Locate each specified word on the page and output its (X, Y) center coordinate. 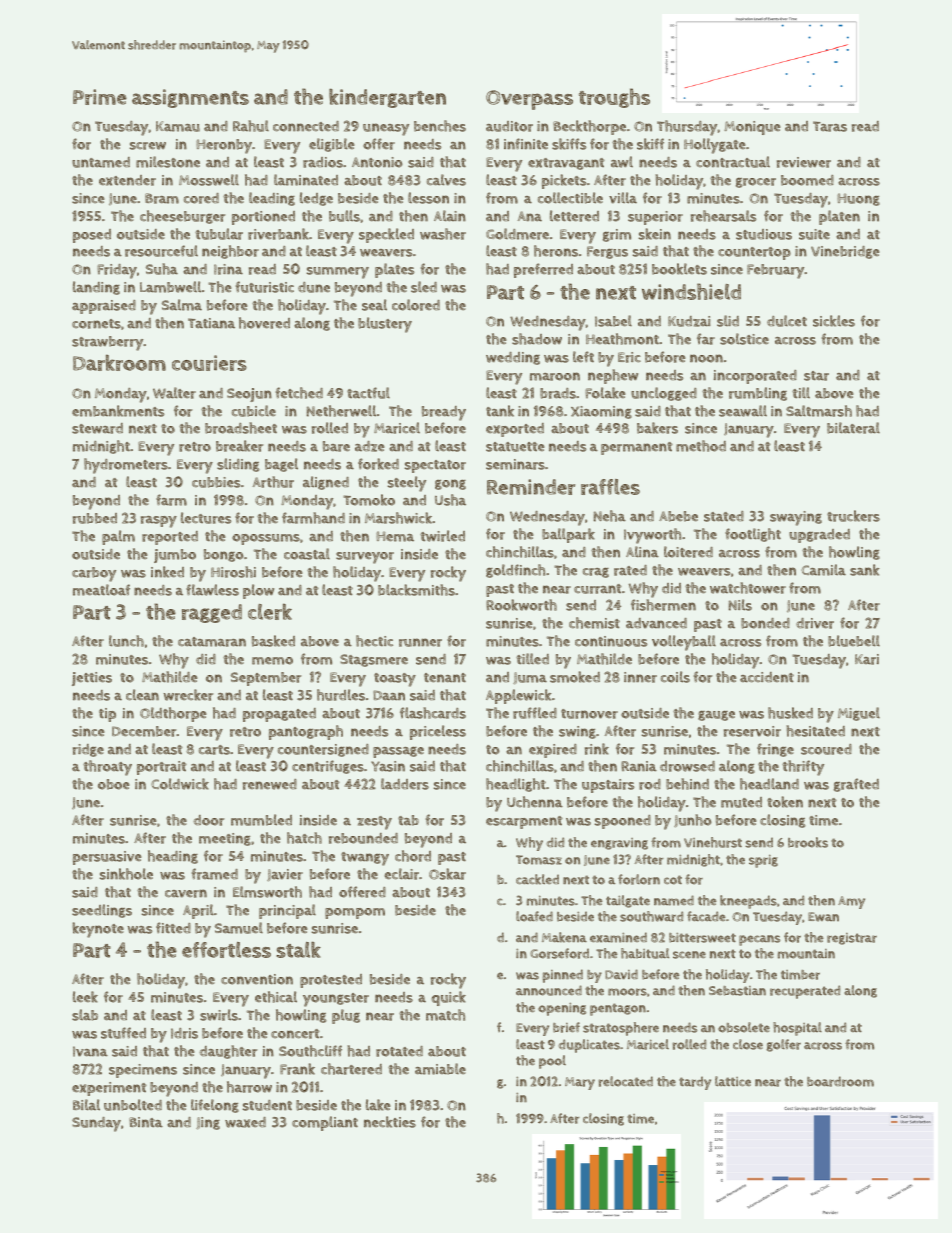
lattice (733, 1081)
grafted (856, 785)
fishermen (663, 605)
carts (214, 750)
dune (314, 287)
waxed (245, 1122)
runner (420, 642)
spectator (435, 466)
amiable (440, 1069)
